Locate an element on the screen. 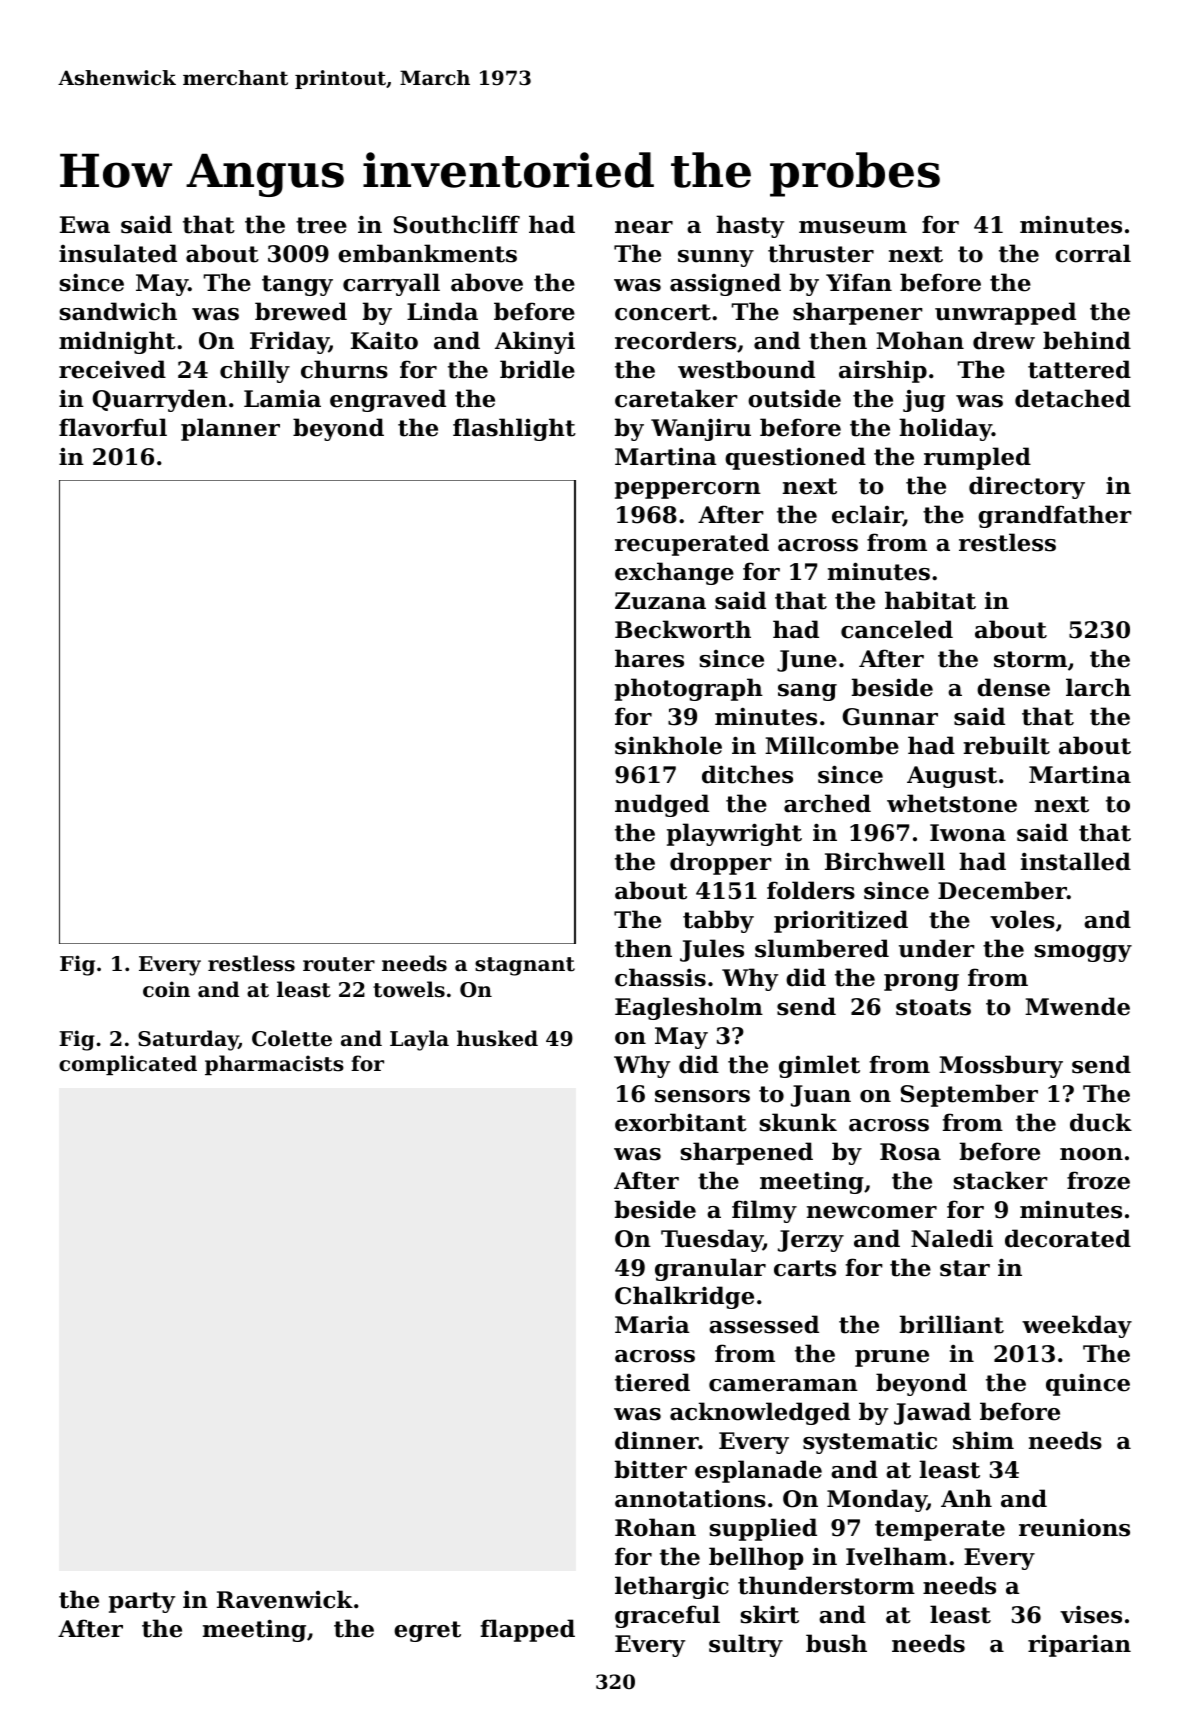 This screenshot has width=1190, height=1724. near is located at coordinates (644, 227).
